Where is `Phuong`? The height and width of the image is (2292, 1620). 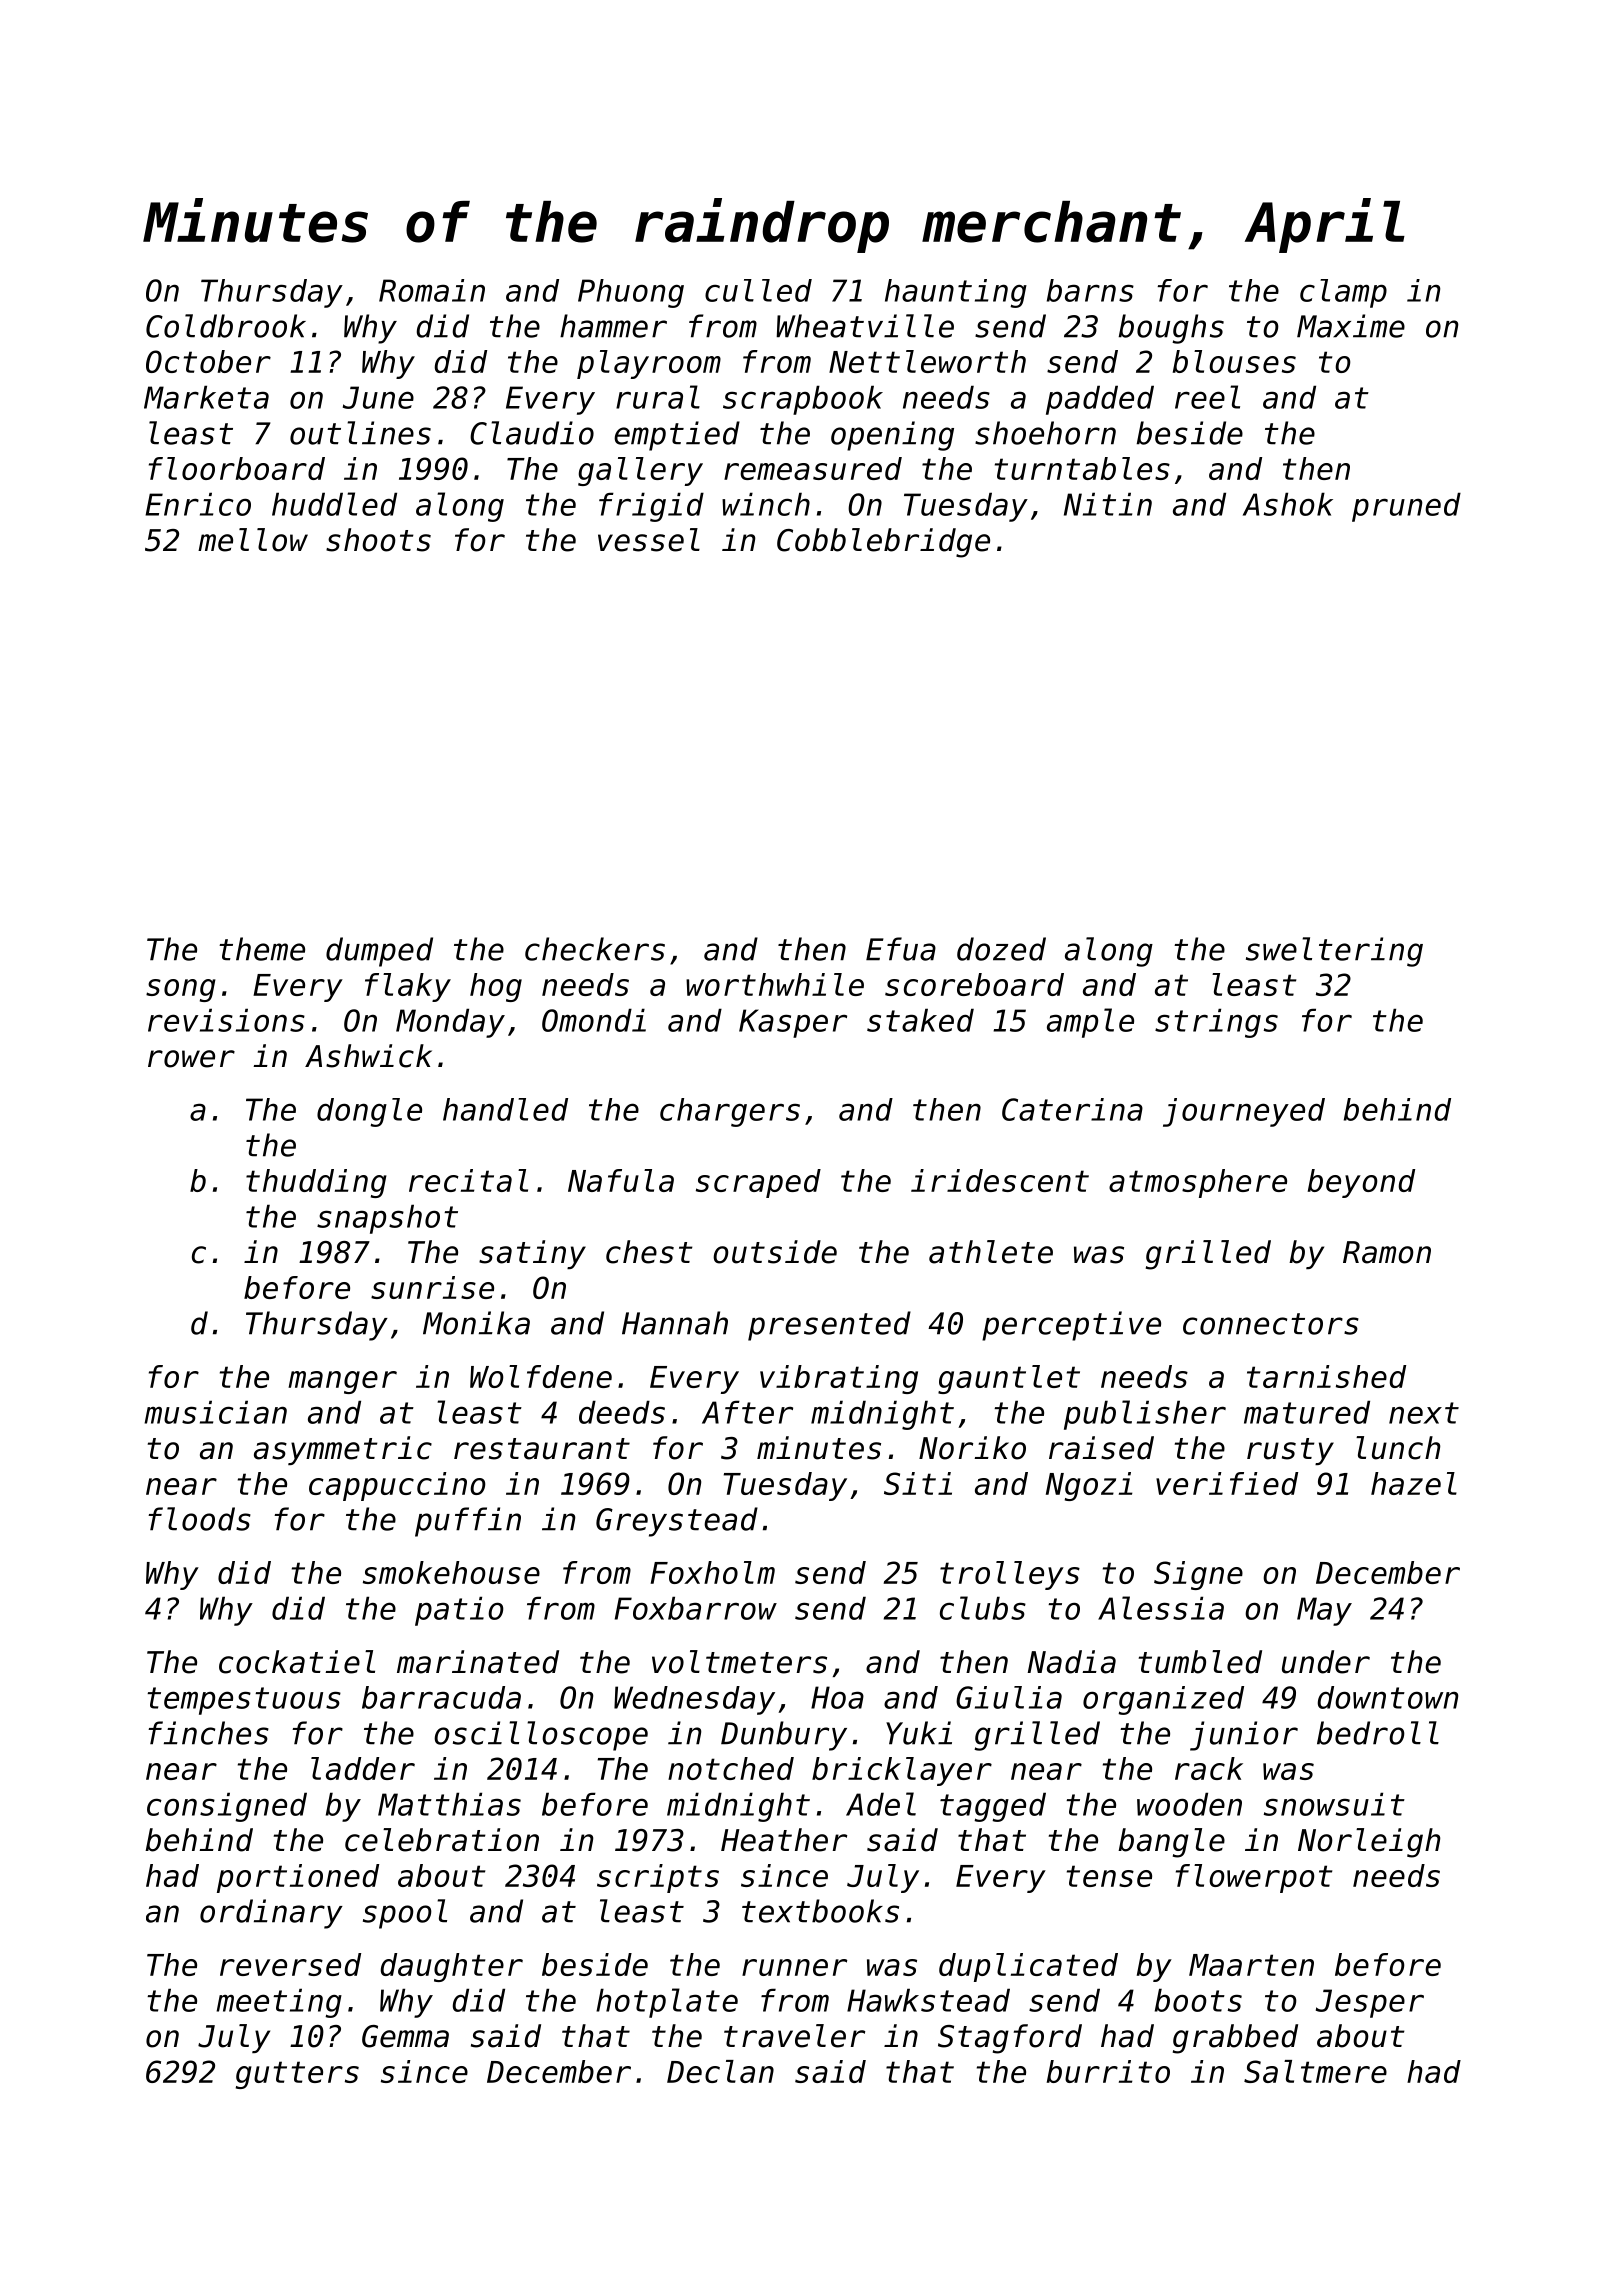
Phuong is located at coordinates (631, 293).
